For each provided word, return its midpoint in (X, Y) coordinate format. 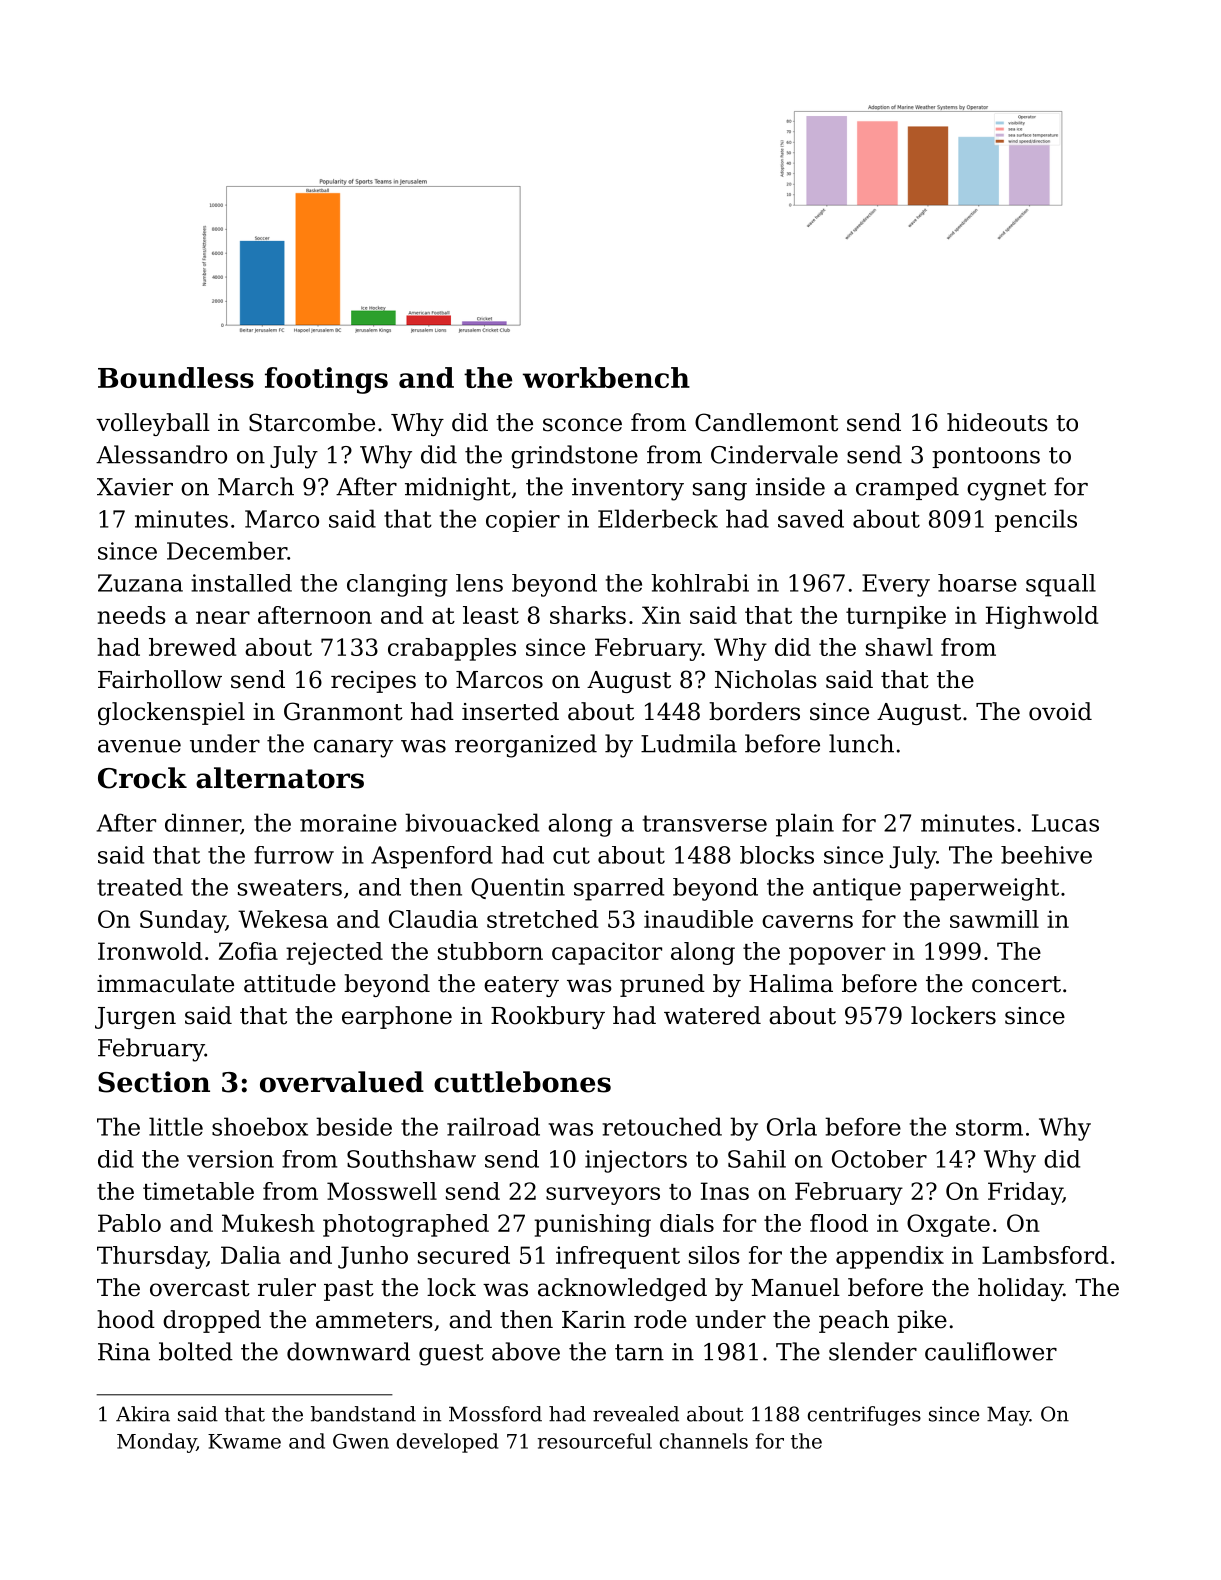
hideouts (997, 422)
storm (989, 1127)
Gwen (361, 1441)
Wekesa (283, 919)
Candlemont (766, 422)
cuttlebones (522, 1082)
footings (326, 380)
